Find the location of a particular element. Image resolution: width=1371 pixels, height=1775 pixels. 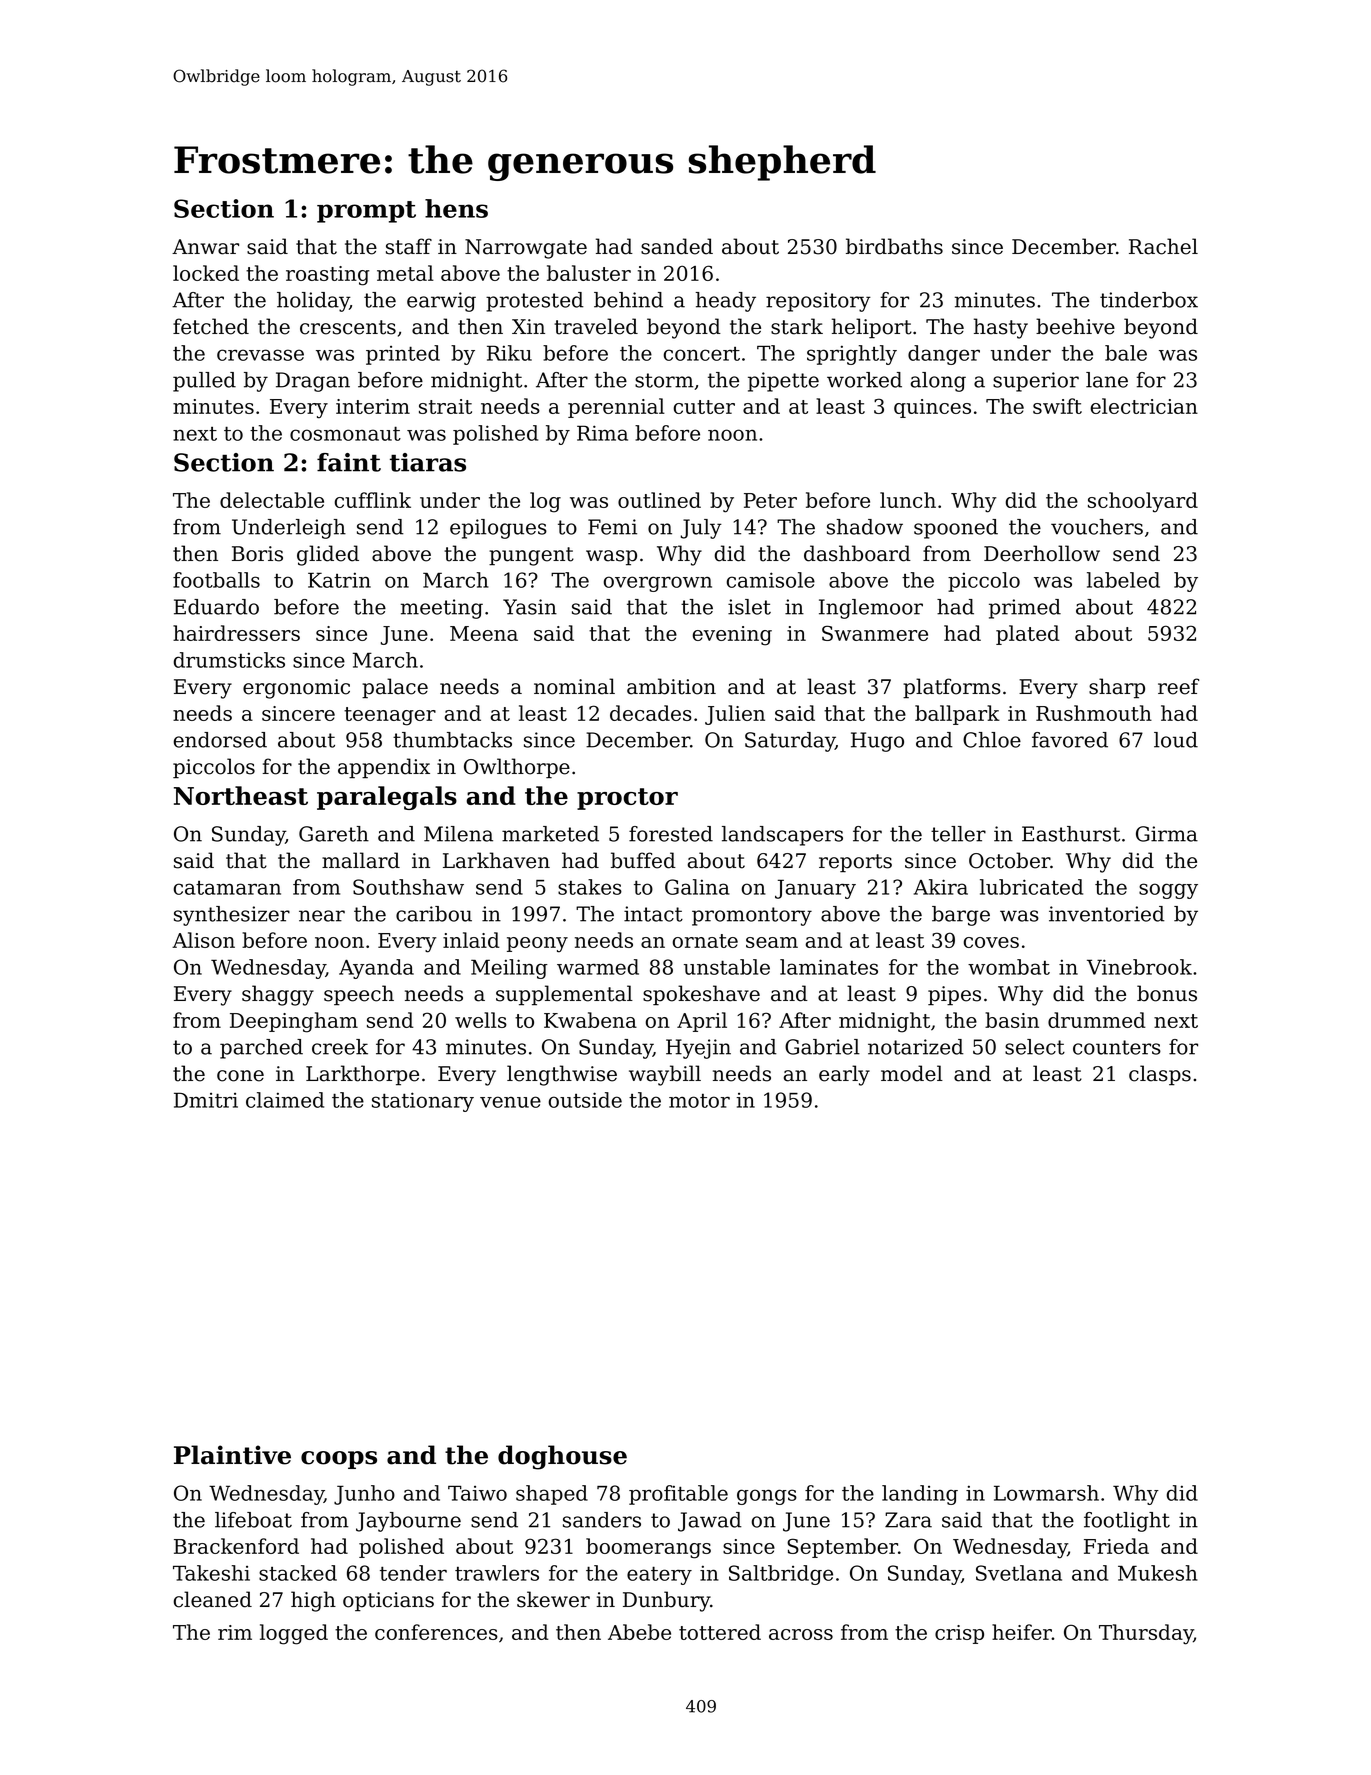

logged is located at coordinates (294, 1634).
